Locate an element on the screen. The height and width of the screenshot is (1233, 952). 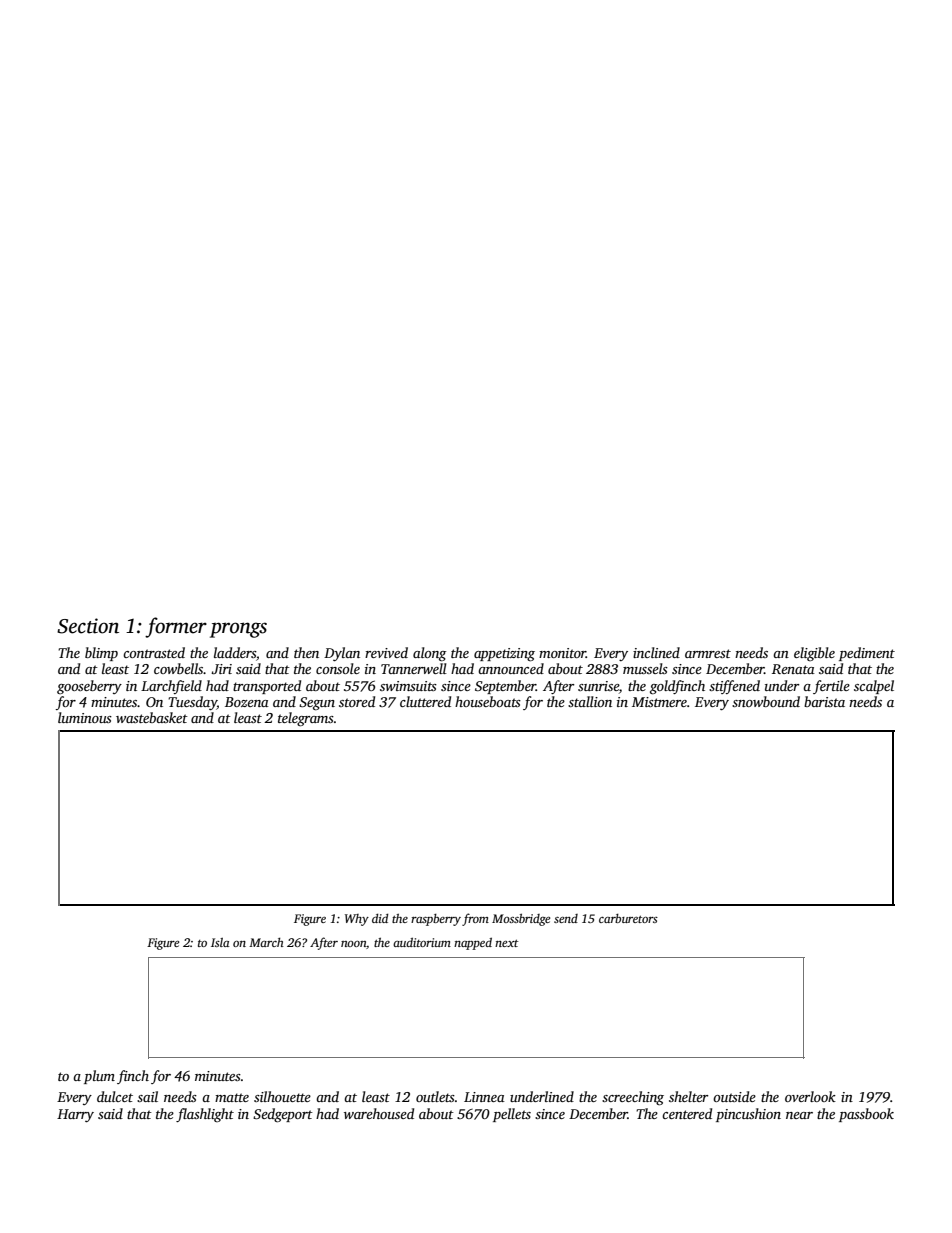
prongs is located at coordinates (238, 630).
